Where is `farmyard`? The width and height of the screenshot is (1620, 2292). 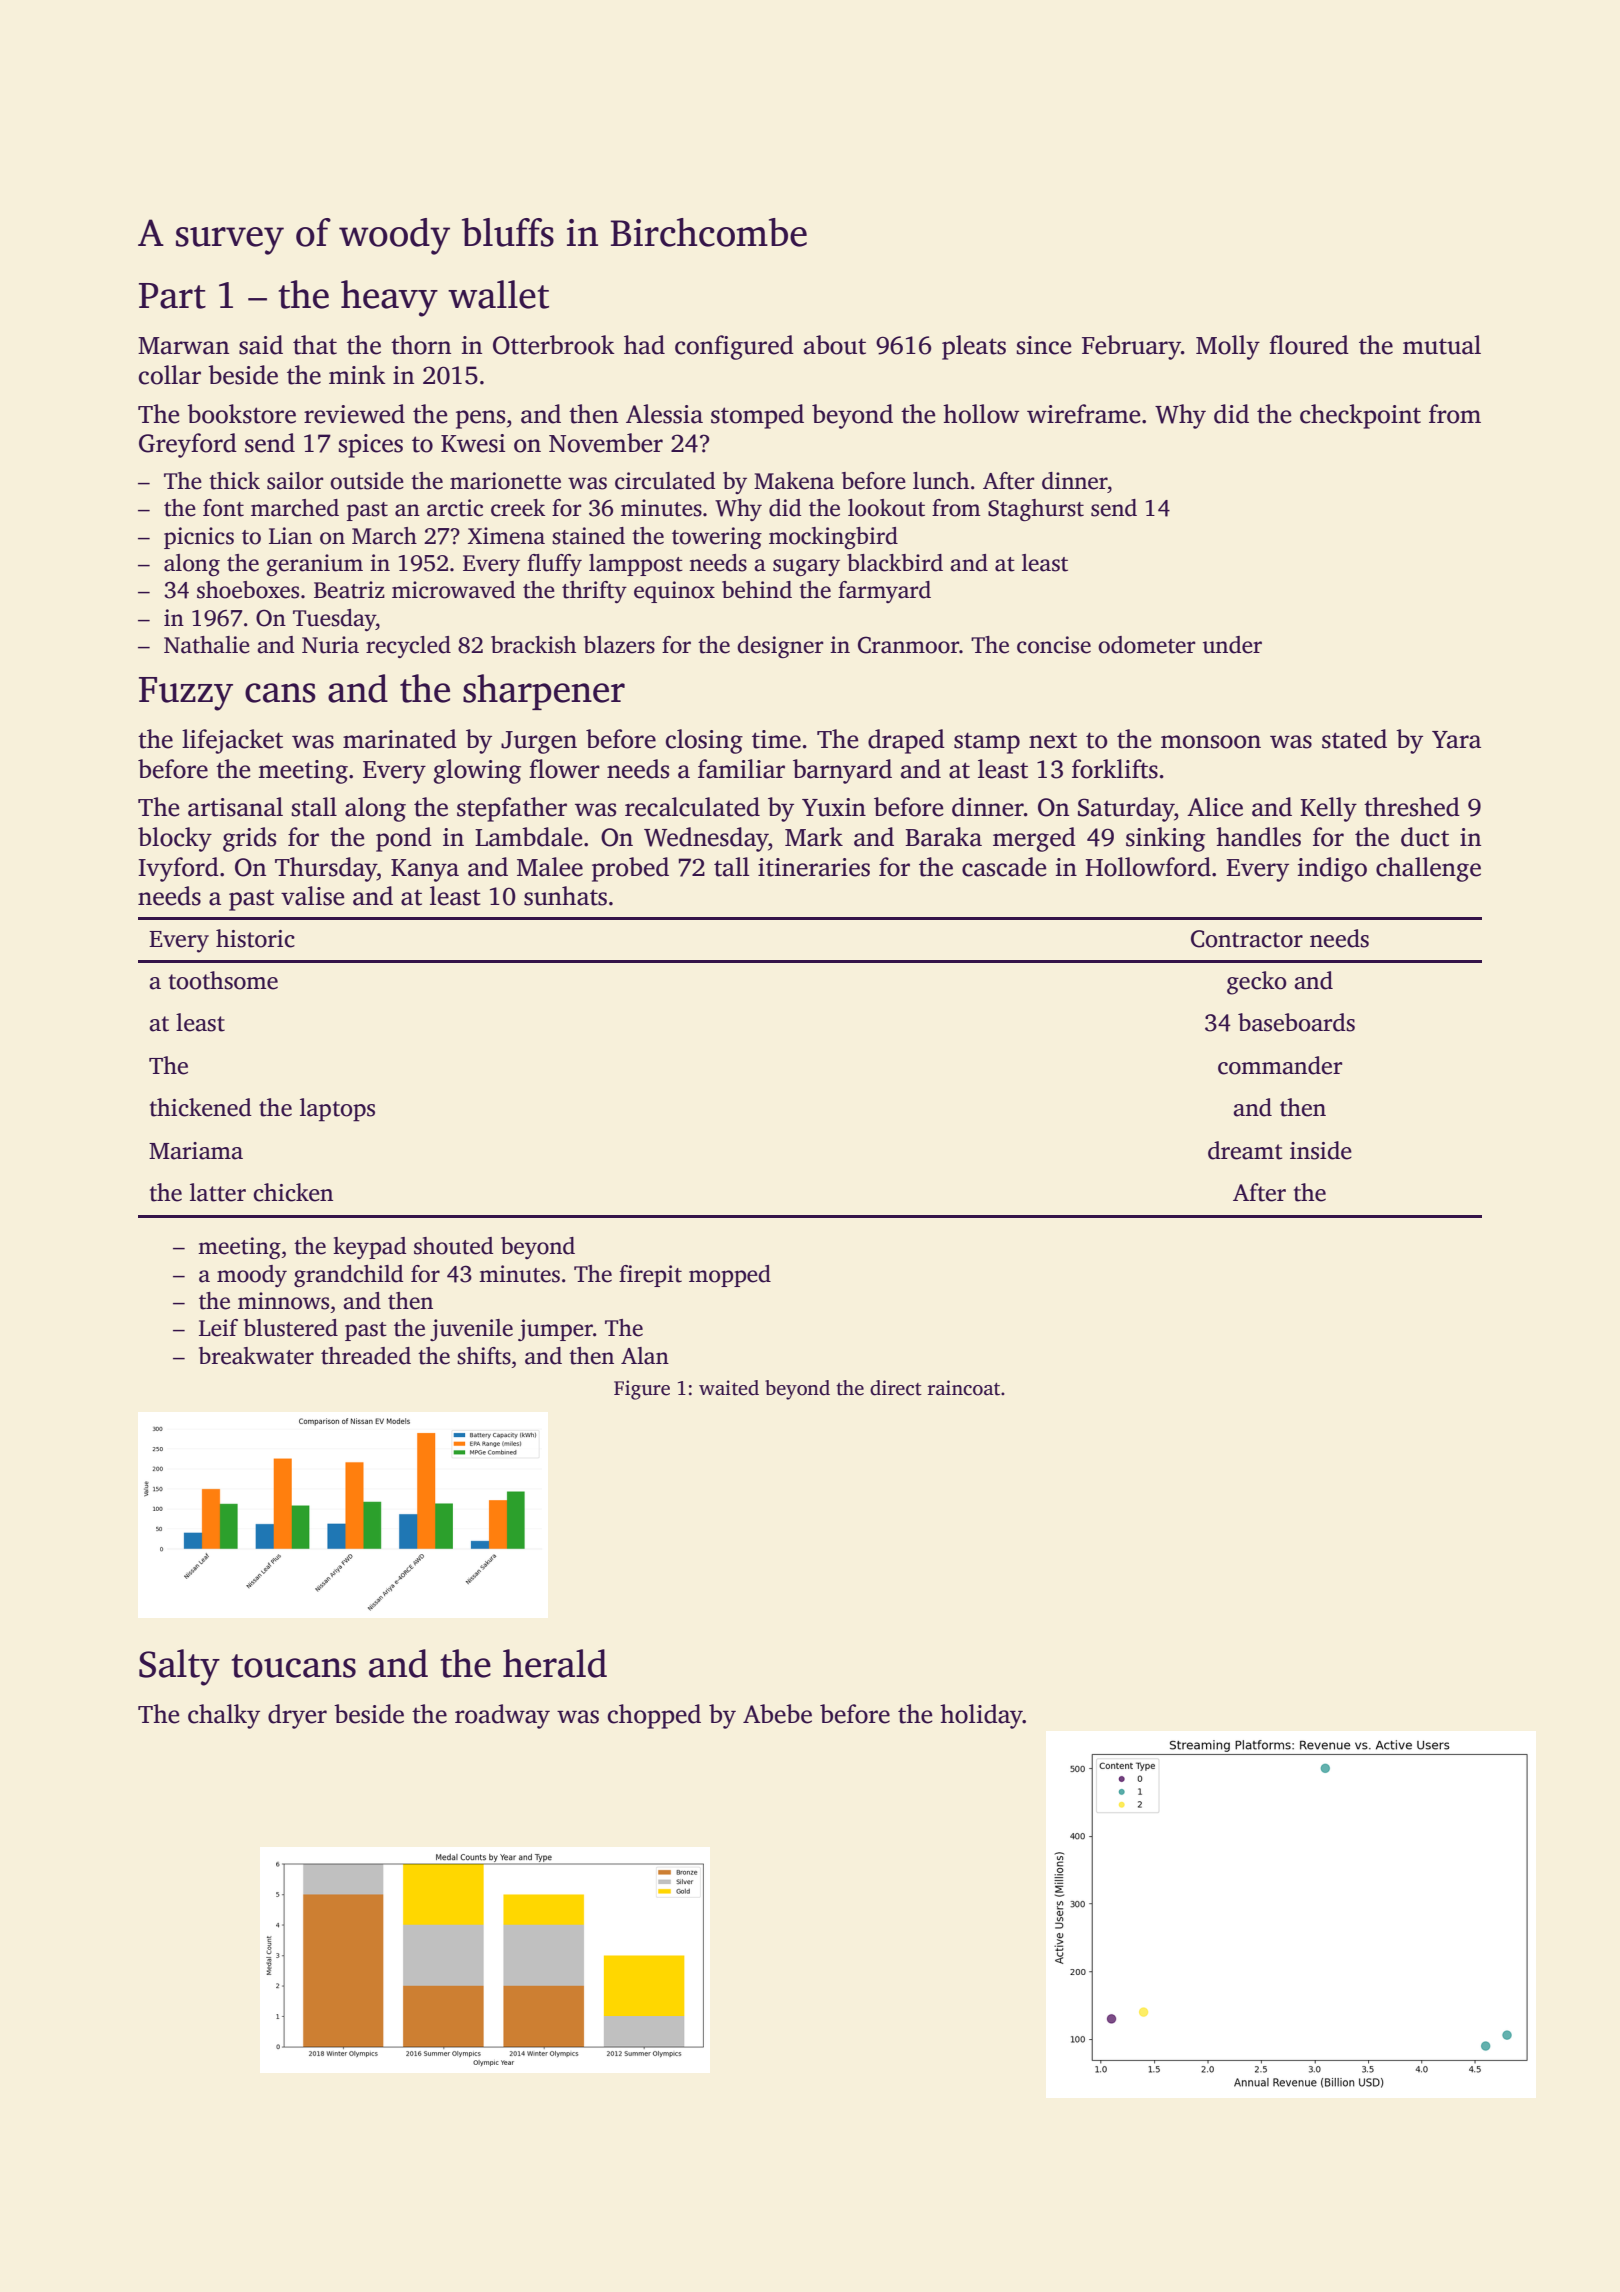
farmyard is located at coordinates (884, 592).
